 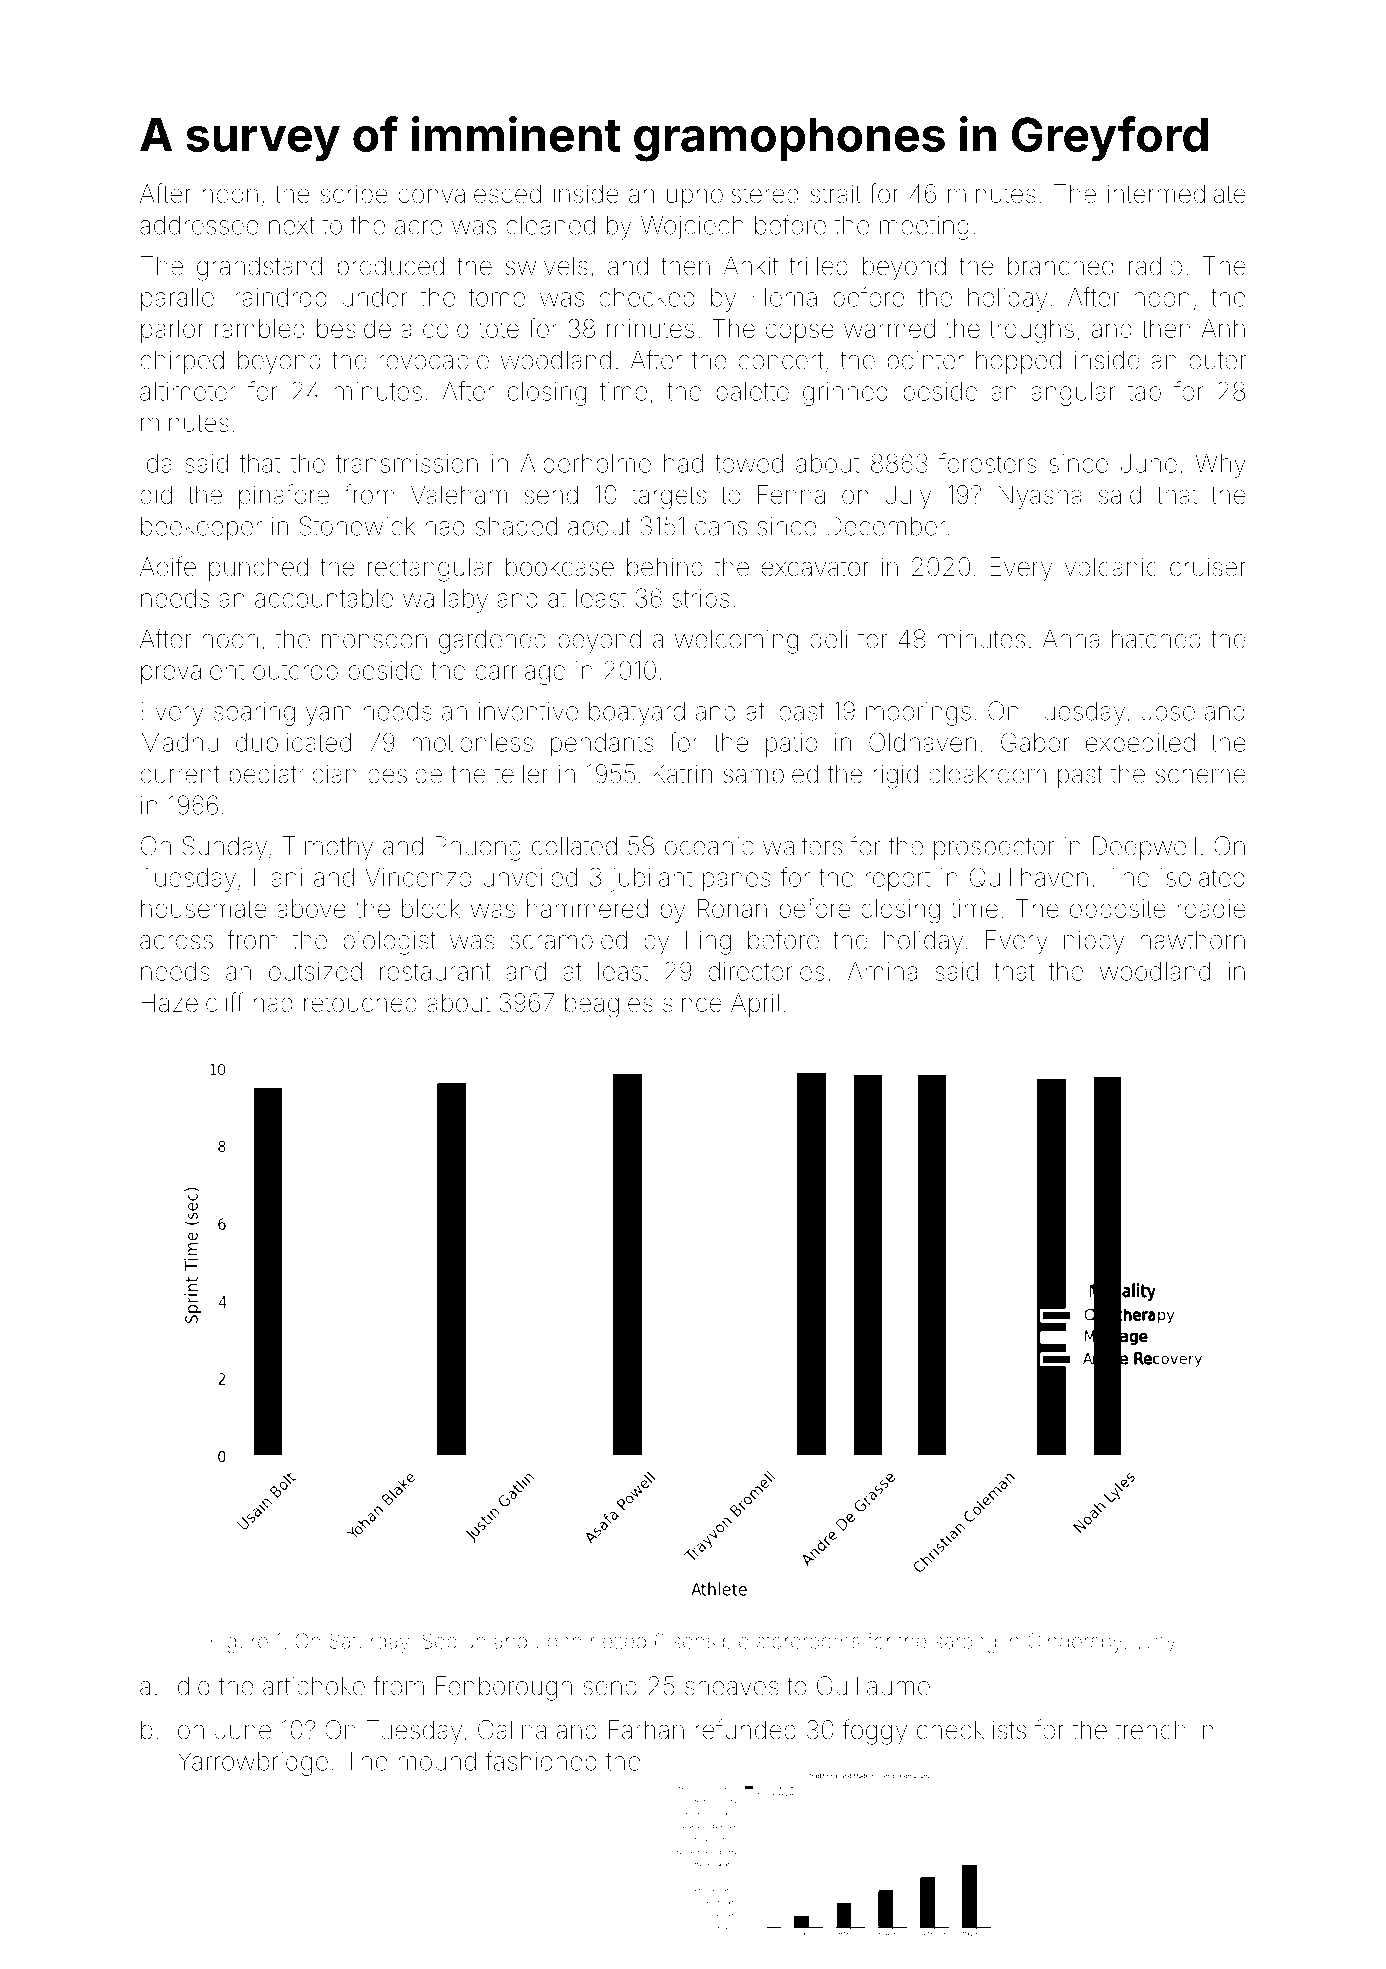 What do you see at coordinates (193, 1002) in the page?
I see `Hazelcliff` at bounding box center [193, 1002].
